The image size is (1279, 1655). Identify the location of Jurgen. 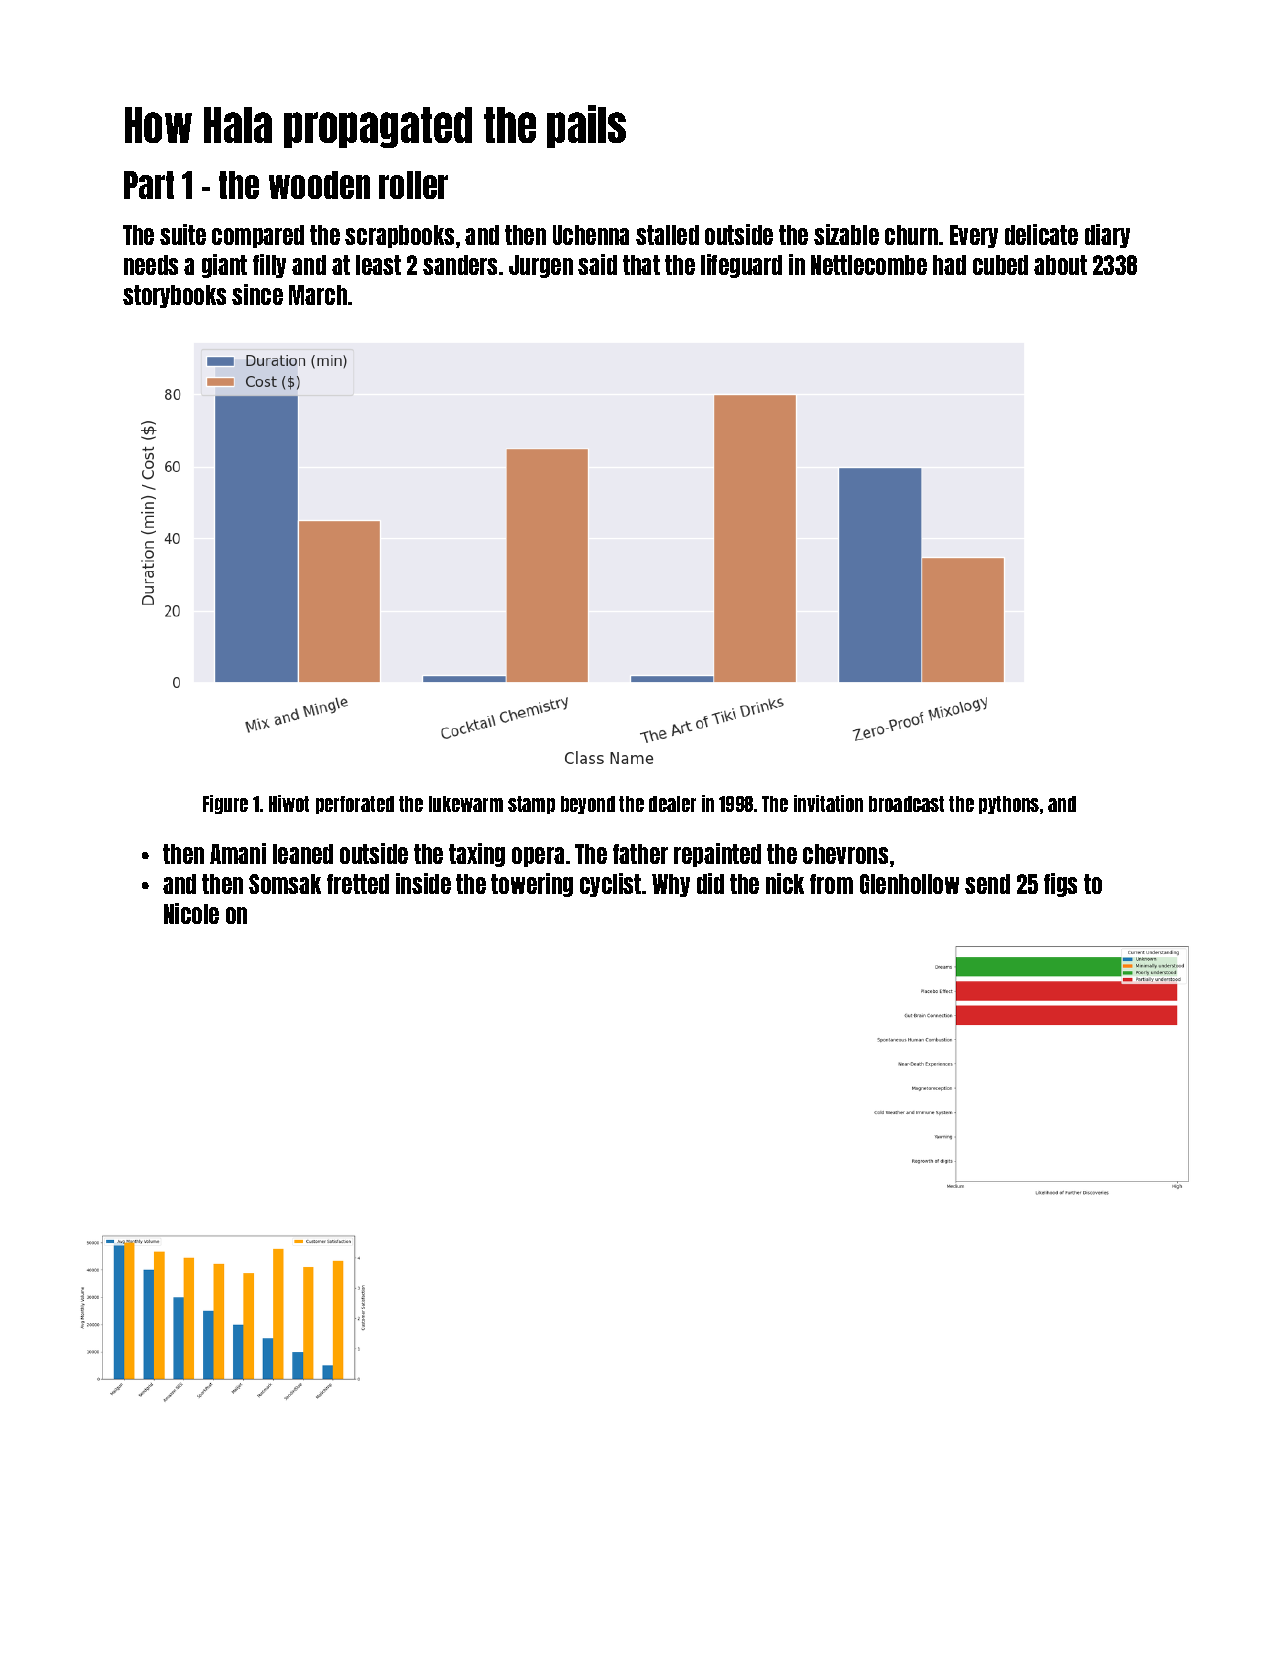
(541, 266).
